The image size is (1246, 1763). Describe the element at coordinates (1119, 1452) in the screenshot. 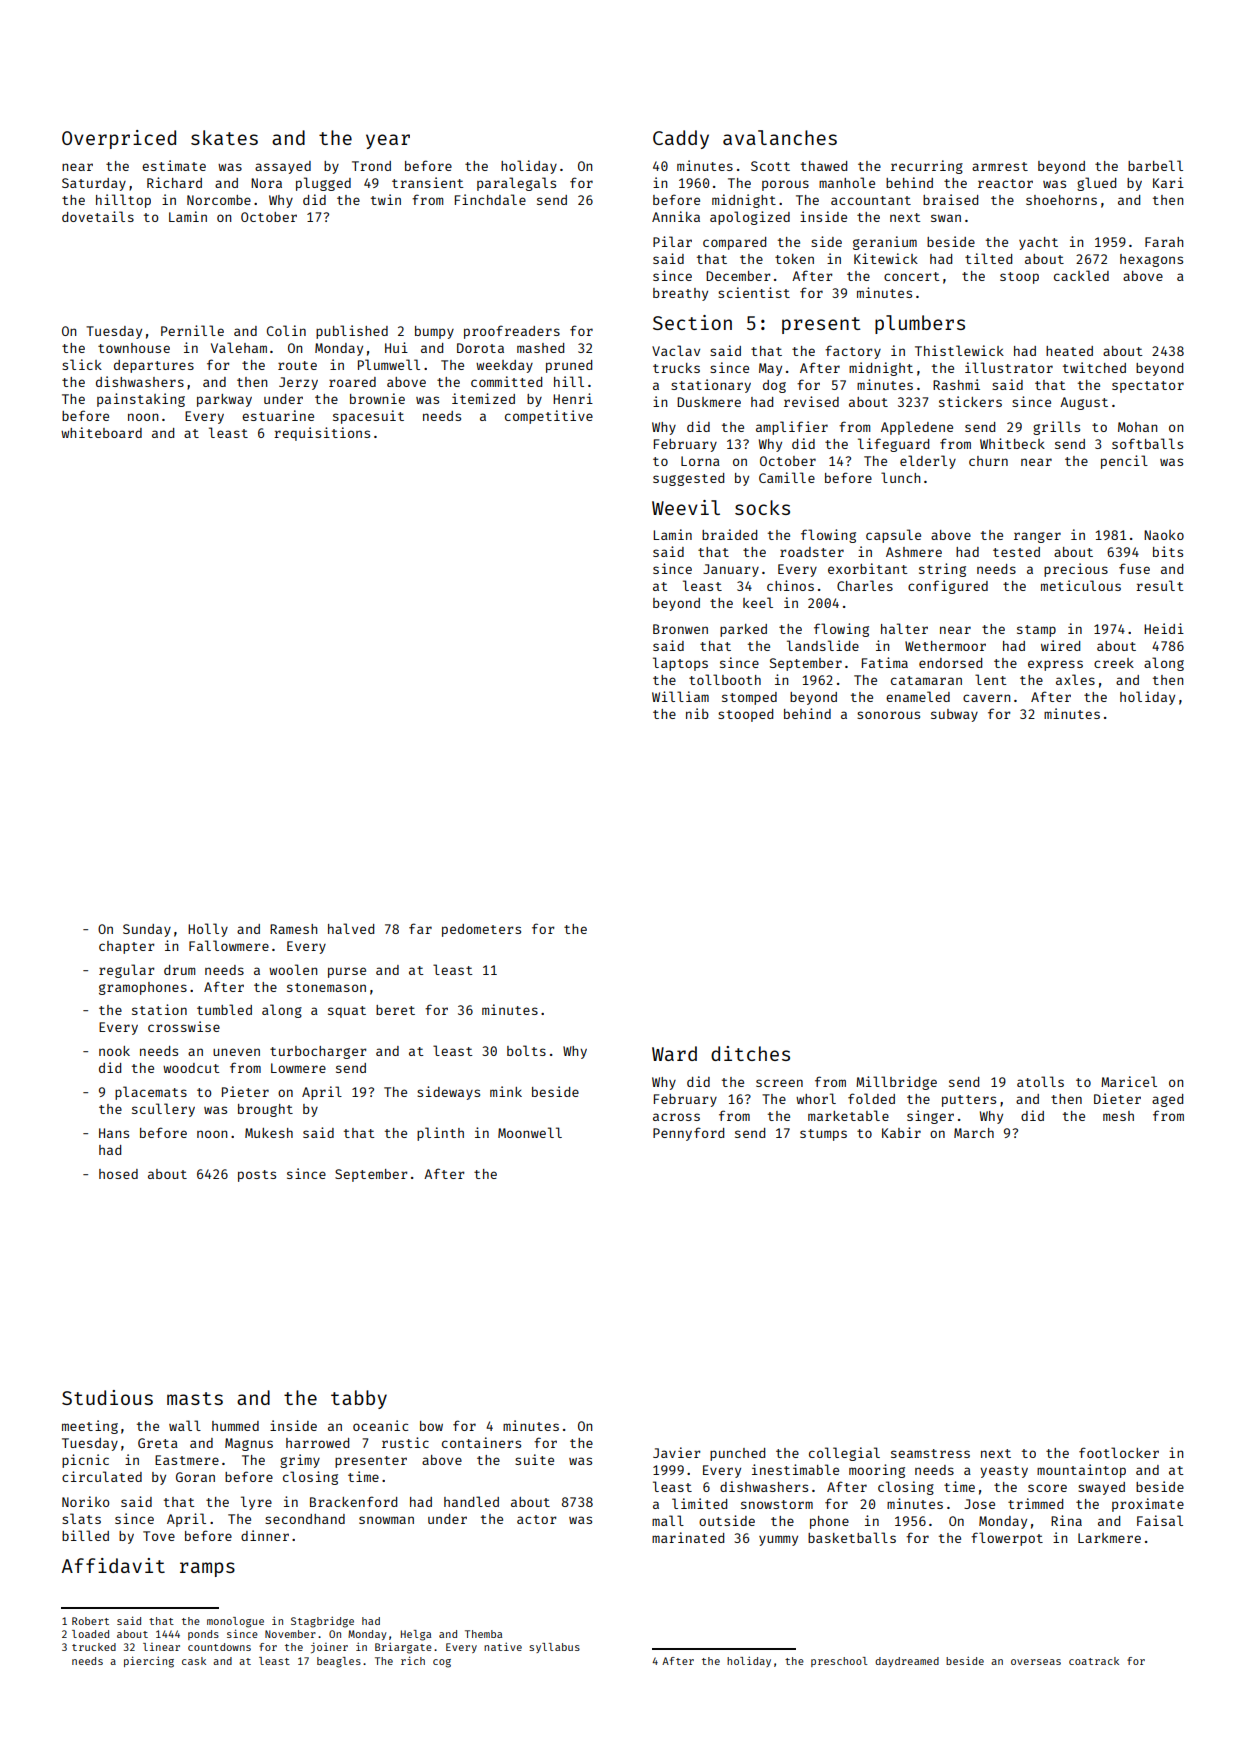

I see `footlocker` at that location.
